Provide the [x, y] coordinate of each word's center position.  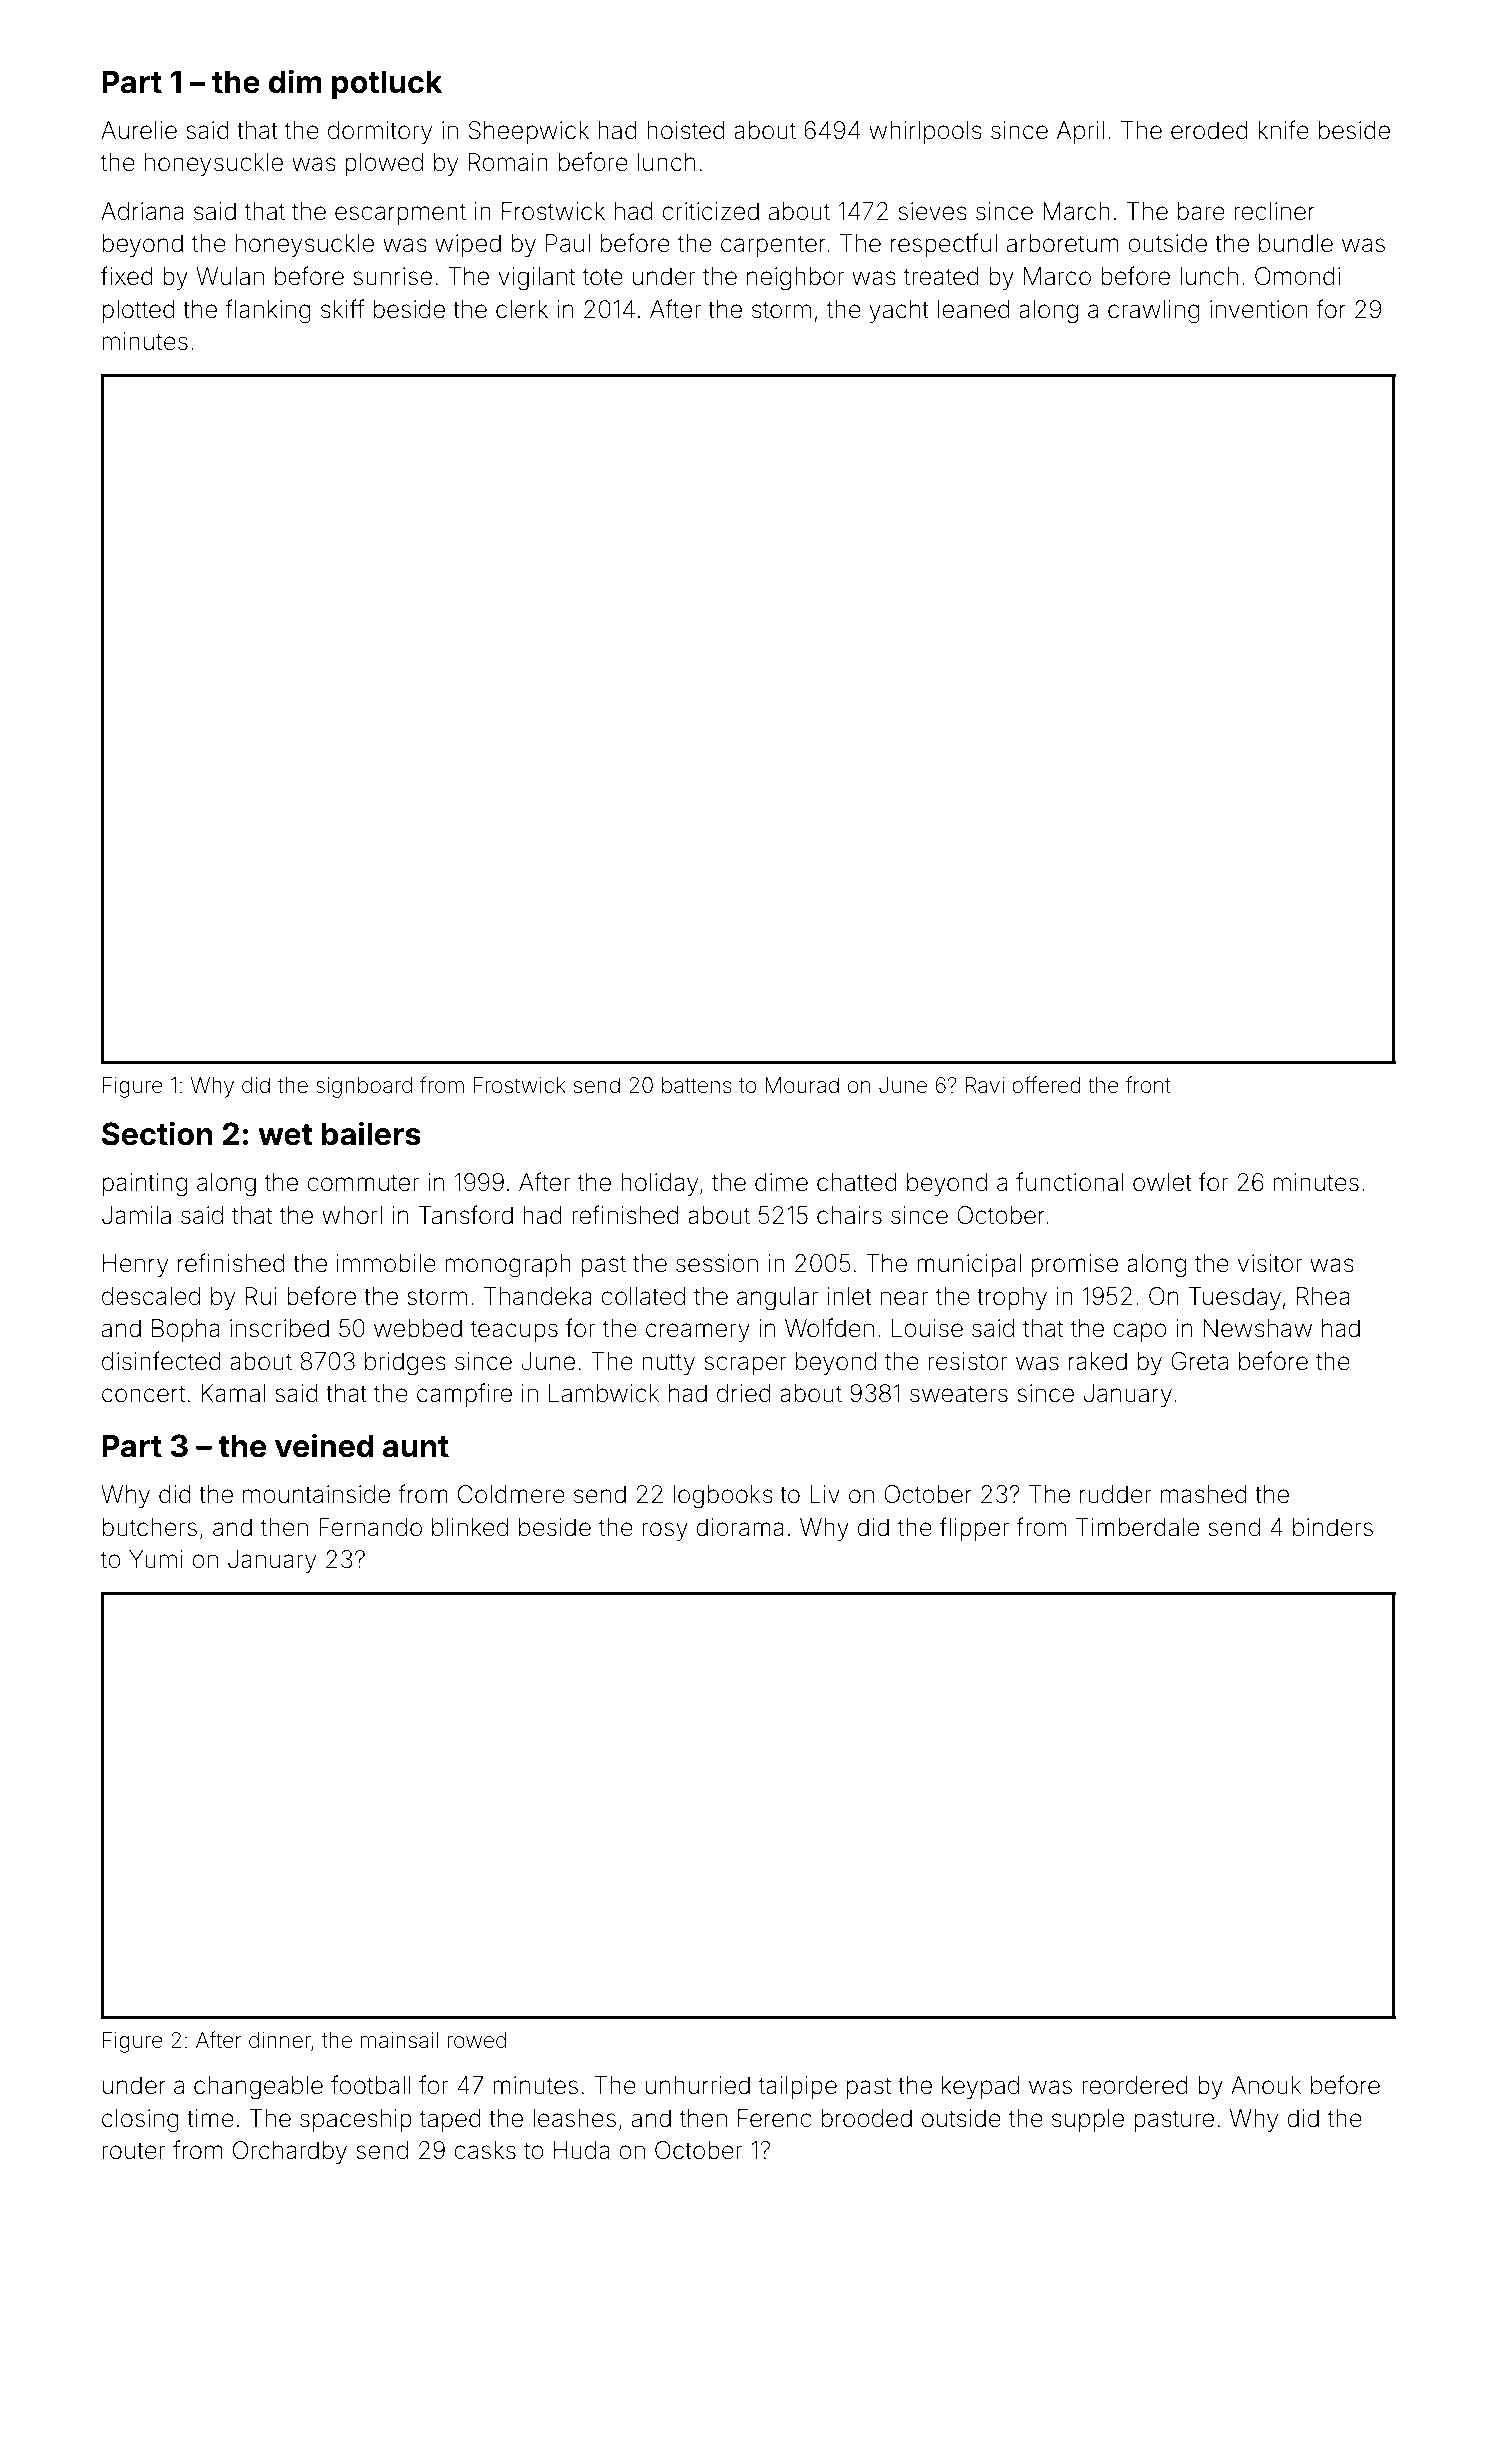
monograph [508, 1266]
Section [157, 1133]
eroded [1209, 130]
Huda [582, 2150]
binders [1333, 1527]
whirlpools [925, 132]
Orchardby [290, 2152]
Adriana [142, 211]
